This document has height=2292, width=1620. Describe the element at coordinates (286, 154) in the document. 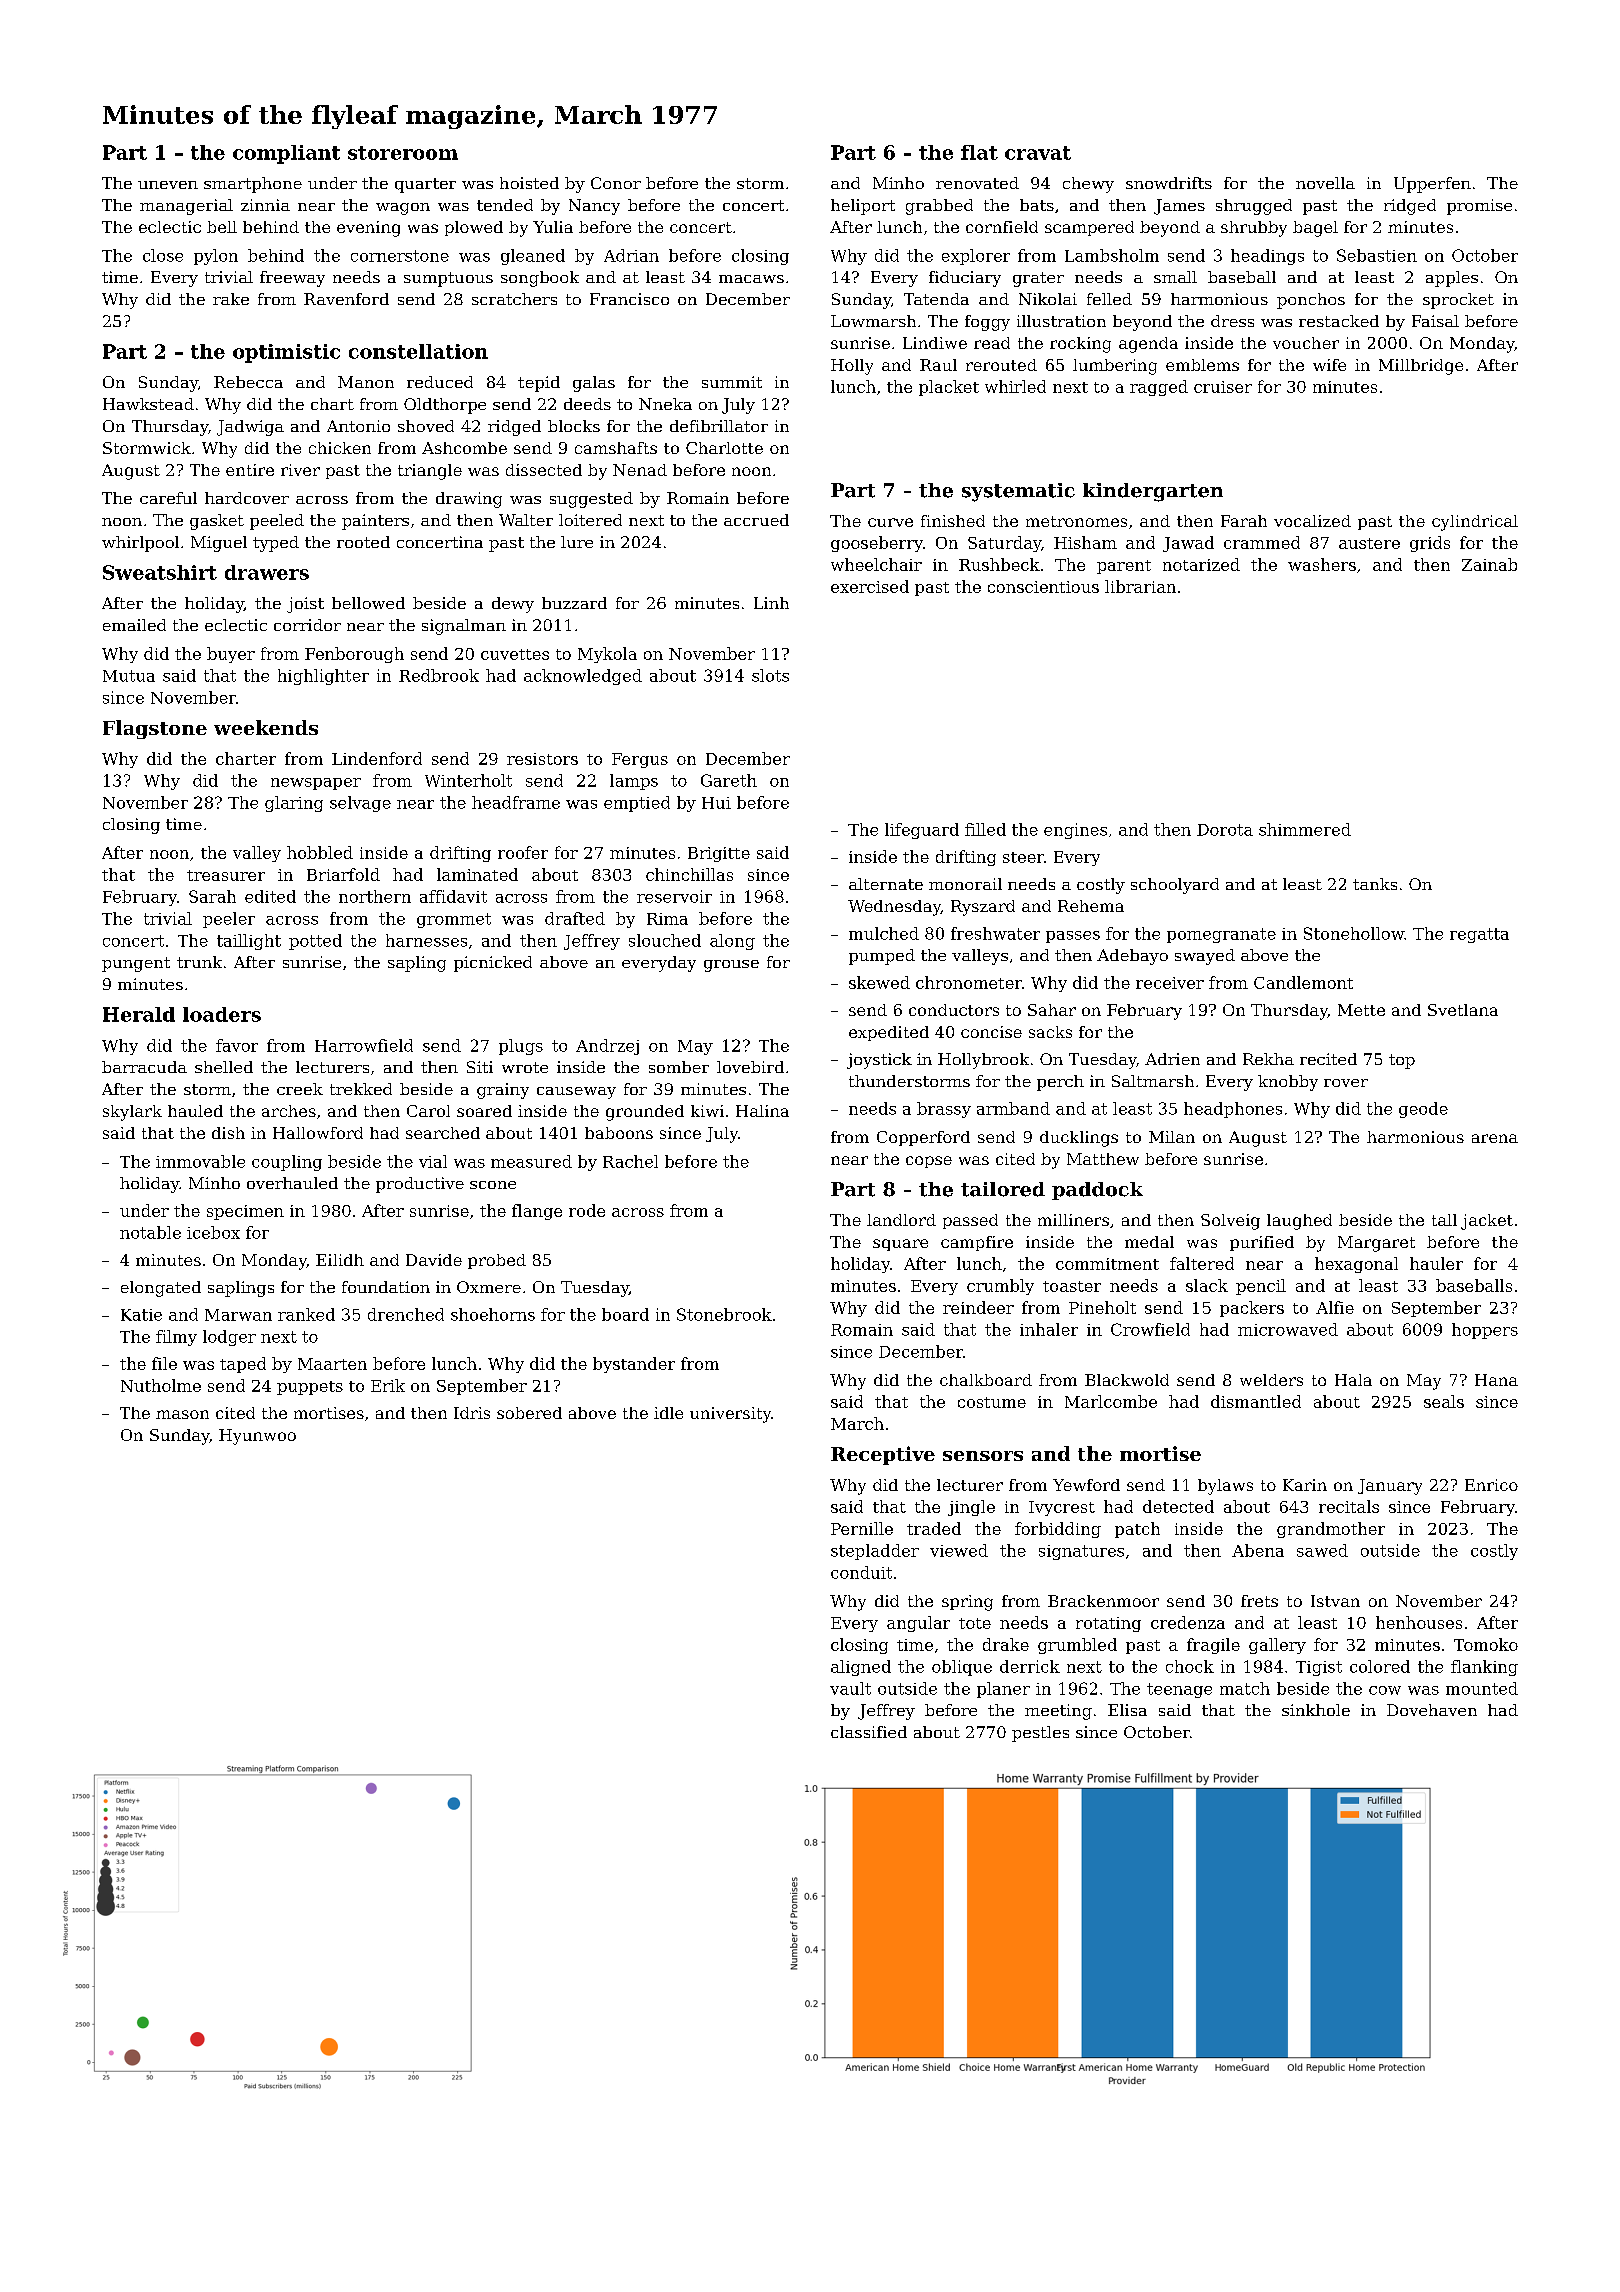

I see `compliant` at that location.
